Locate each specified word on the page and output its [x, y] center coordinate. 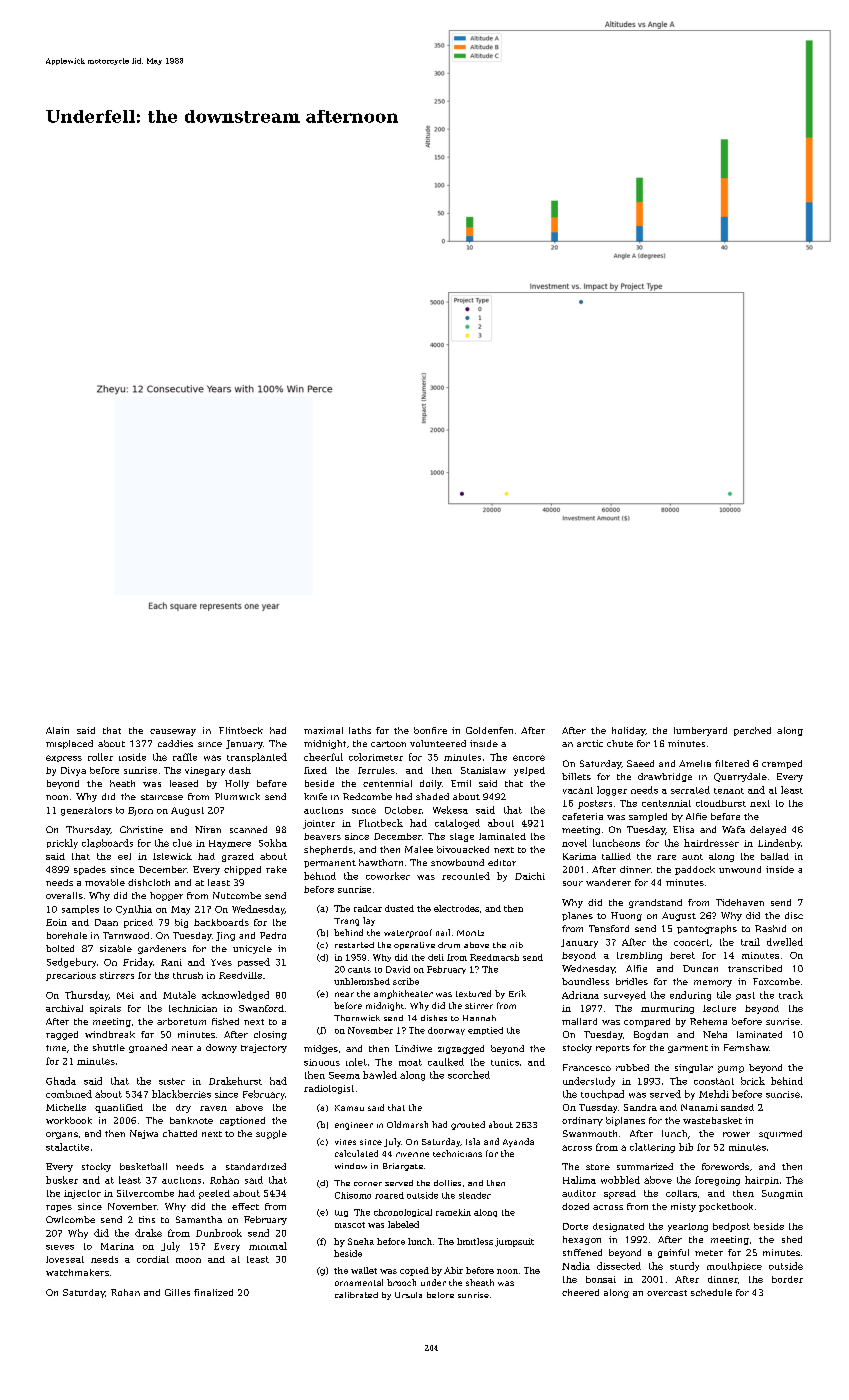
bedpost [731, 1227]
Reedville [240, 975]
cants [359, 970]
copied [414, 1271]
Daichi [530, 876]
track [791, 995]
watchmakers [77, 1272]
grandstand [655, 903]
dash [240, 770]
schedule [711, 1292]
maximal [323, 730]
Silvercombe [145, 1193]
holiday [628, 731]
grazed [238, 857]
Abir [453, 1270]
